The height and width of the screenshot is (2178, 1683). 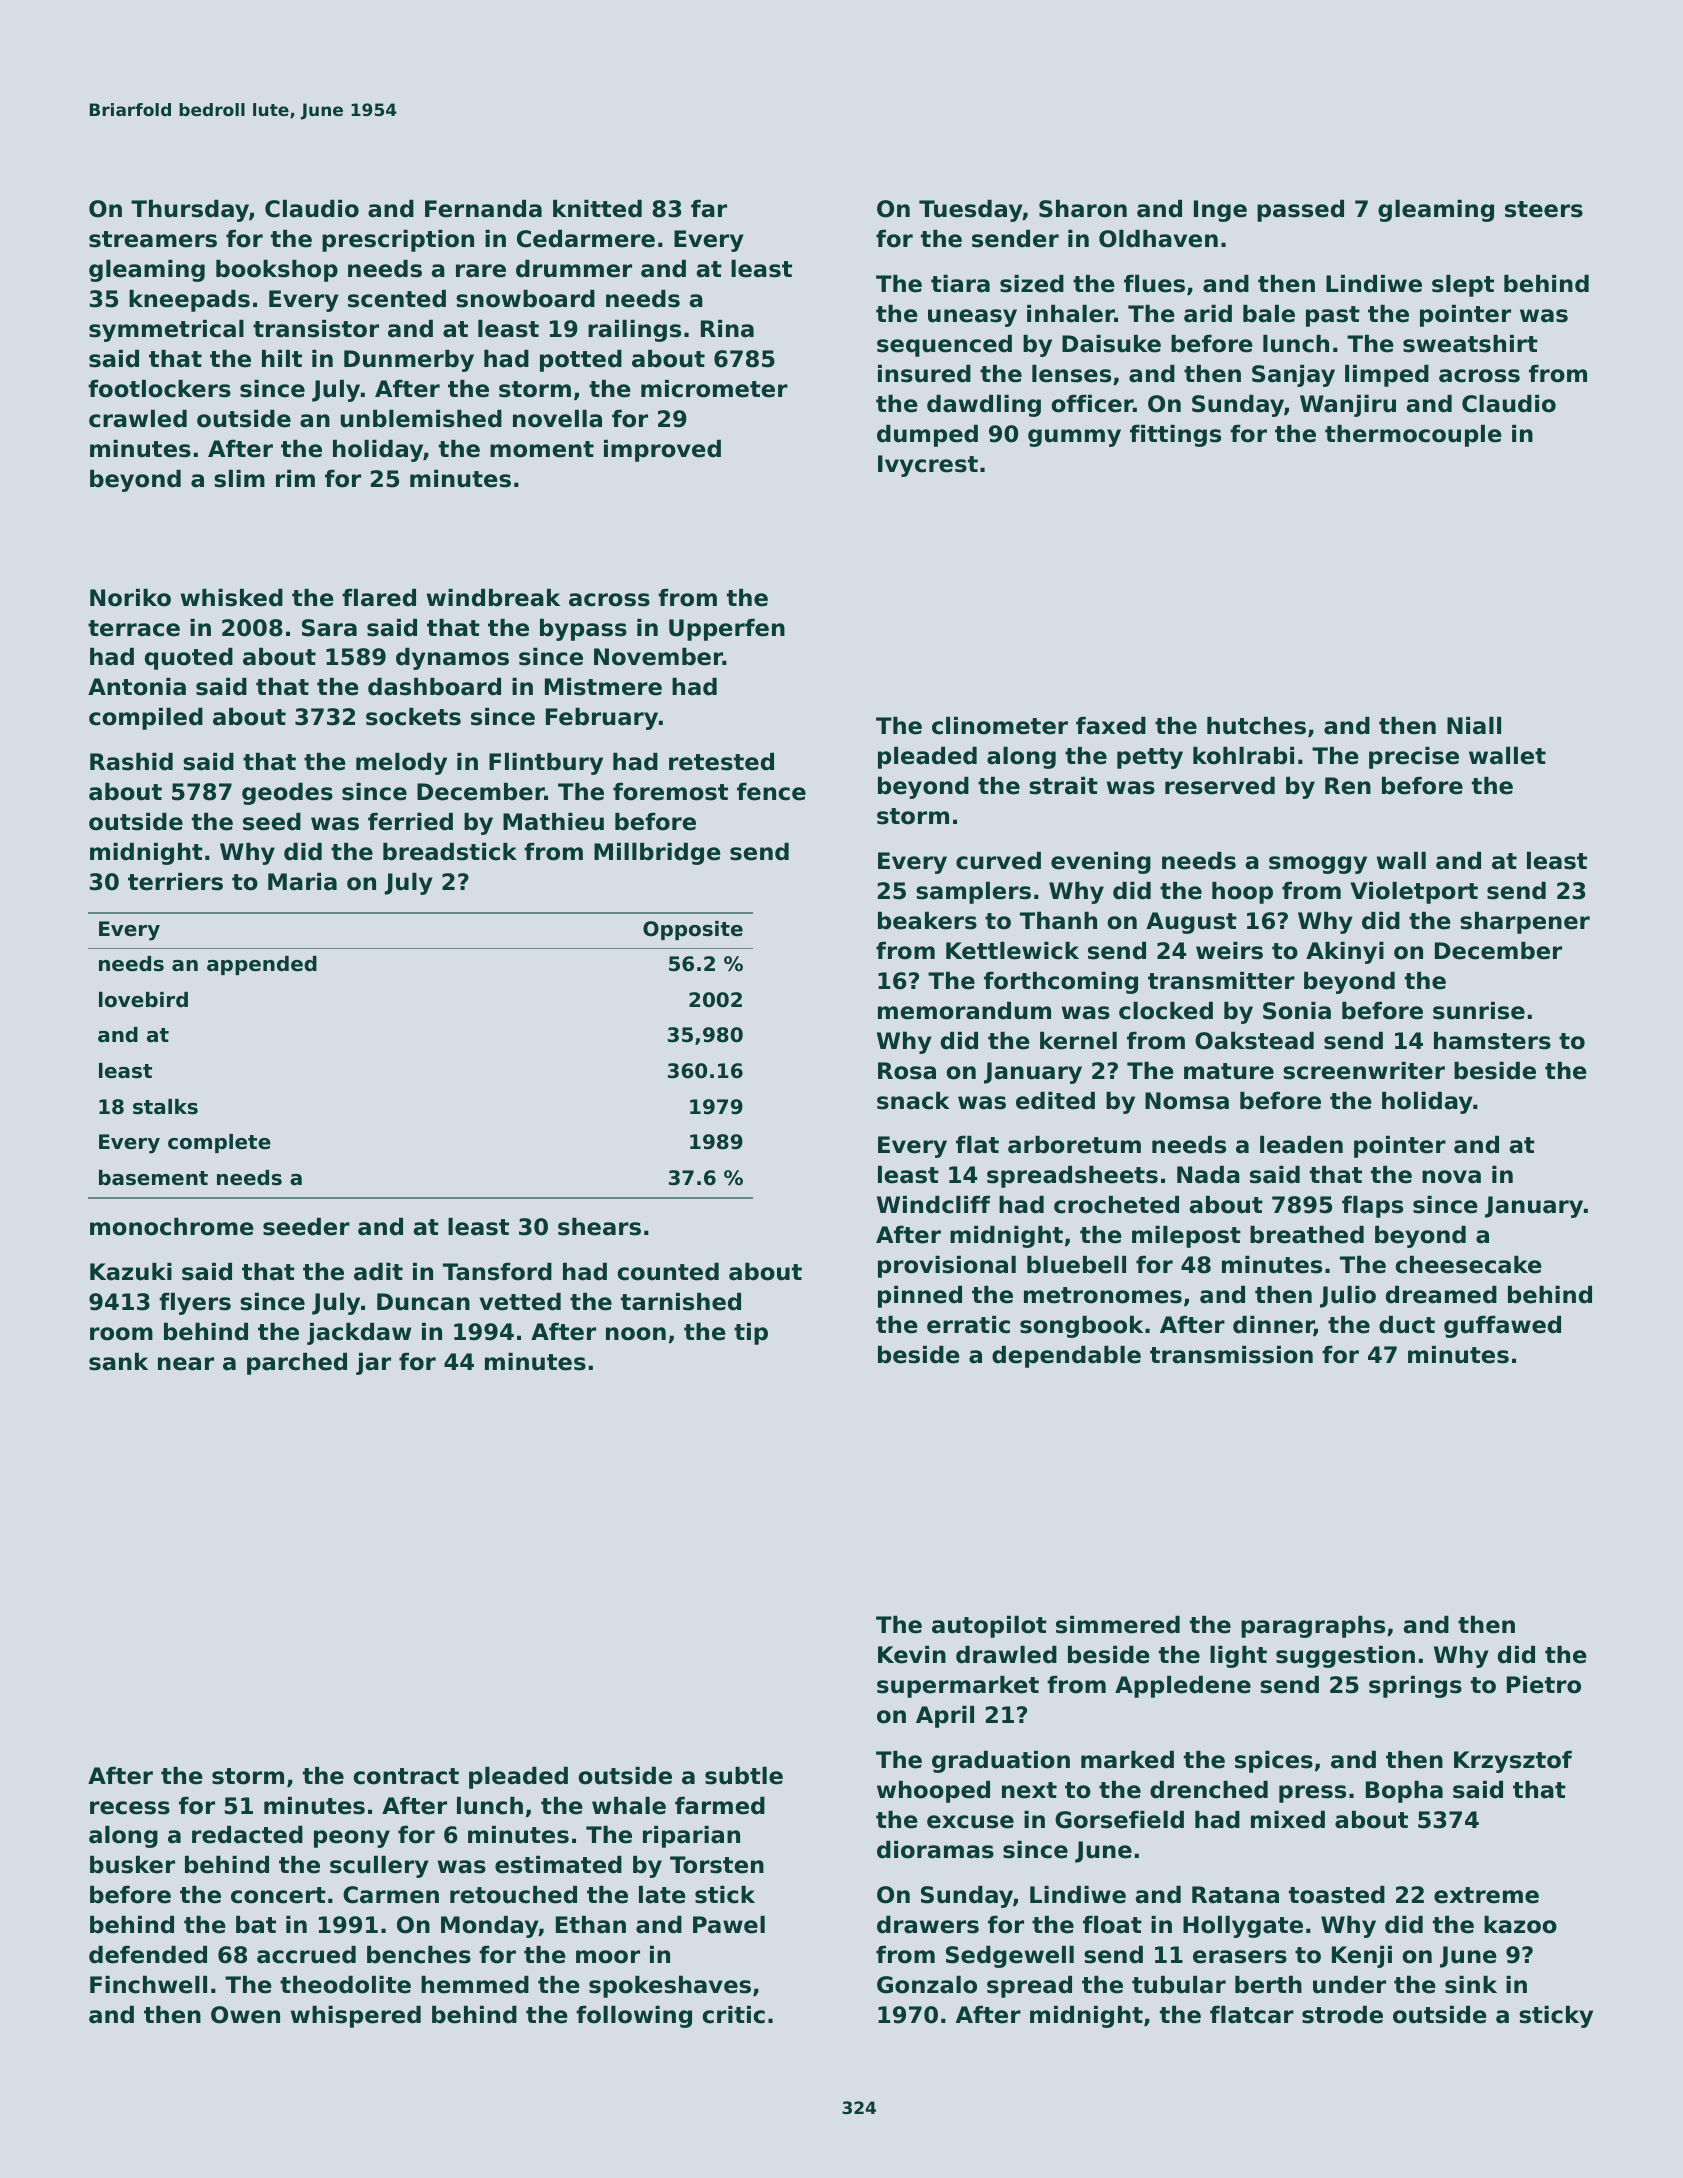 What do you see at coordinates (277, 271) in the screenshot?
I see `bookshop` at bounding box center [277, 271].
